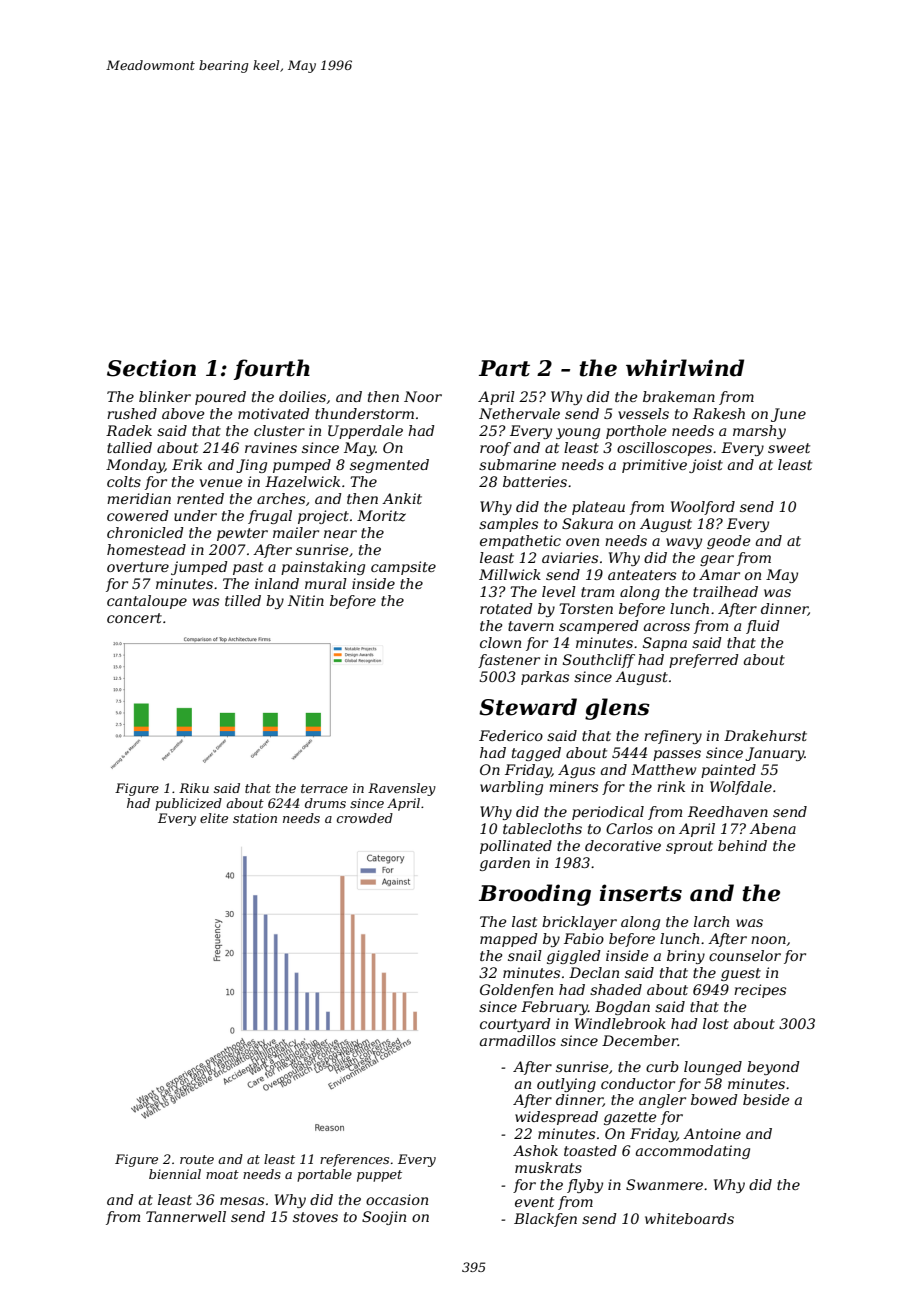 This screenshot has height=1308, width=924. What do you see at coordinates (504, 368) in the screenshot?
I see `Part` at bounding box center [504, 368].
